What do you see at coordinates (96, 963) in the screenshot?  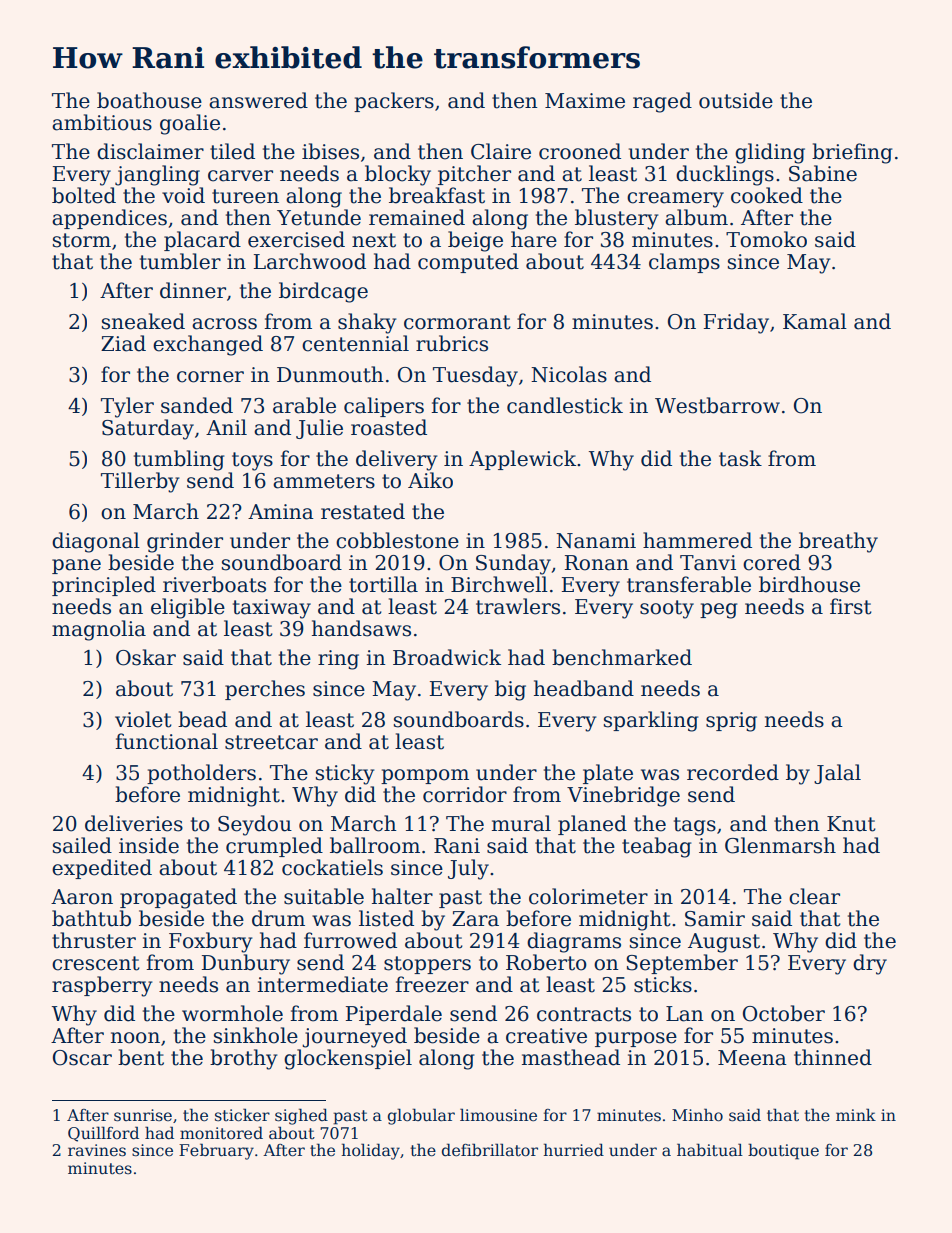 I see `crescent` at bounding box center [96, 963].
